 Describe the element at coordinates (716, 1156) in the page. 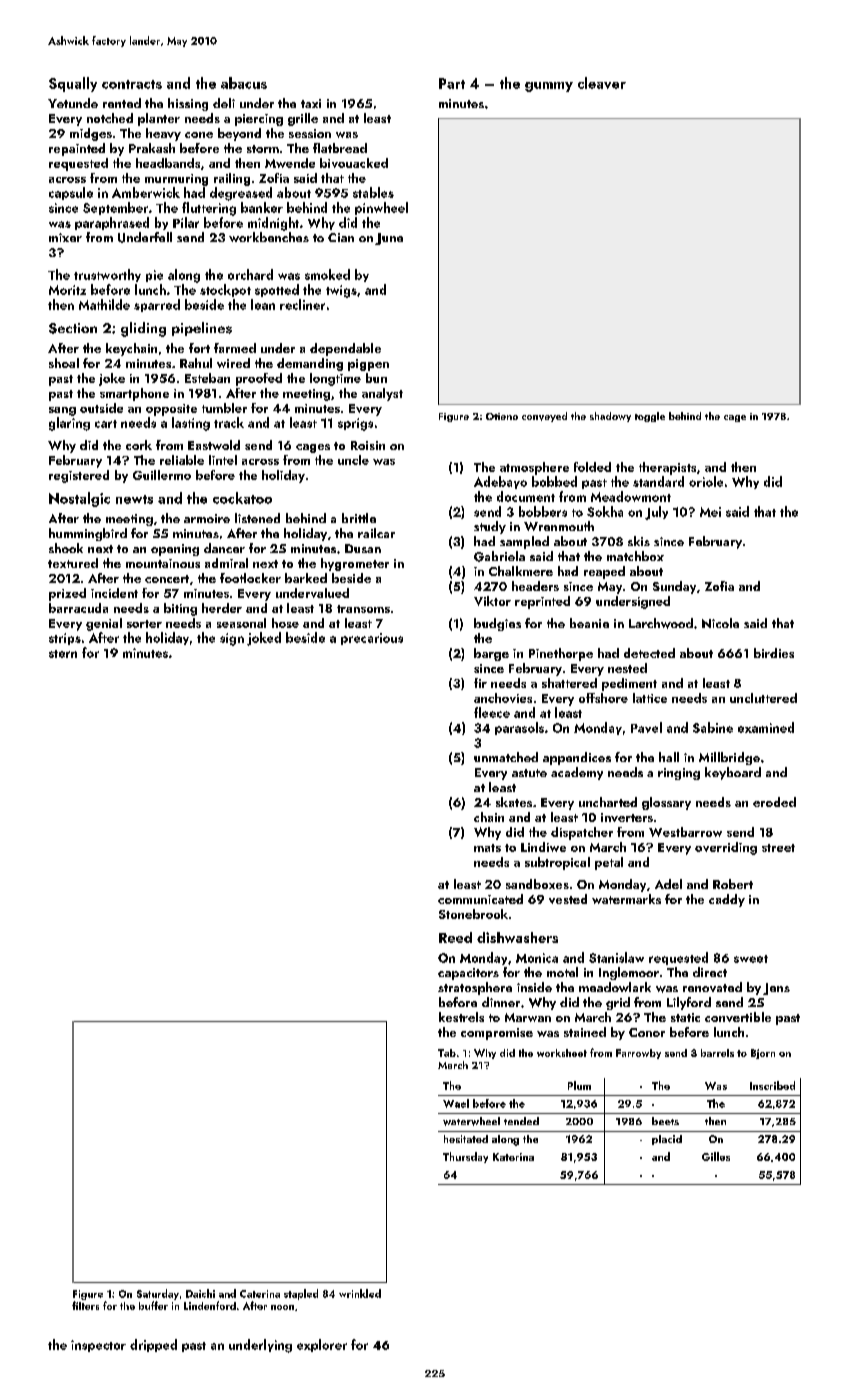

I see `Gilles` at that location.
